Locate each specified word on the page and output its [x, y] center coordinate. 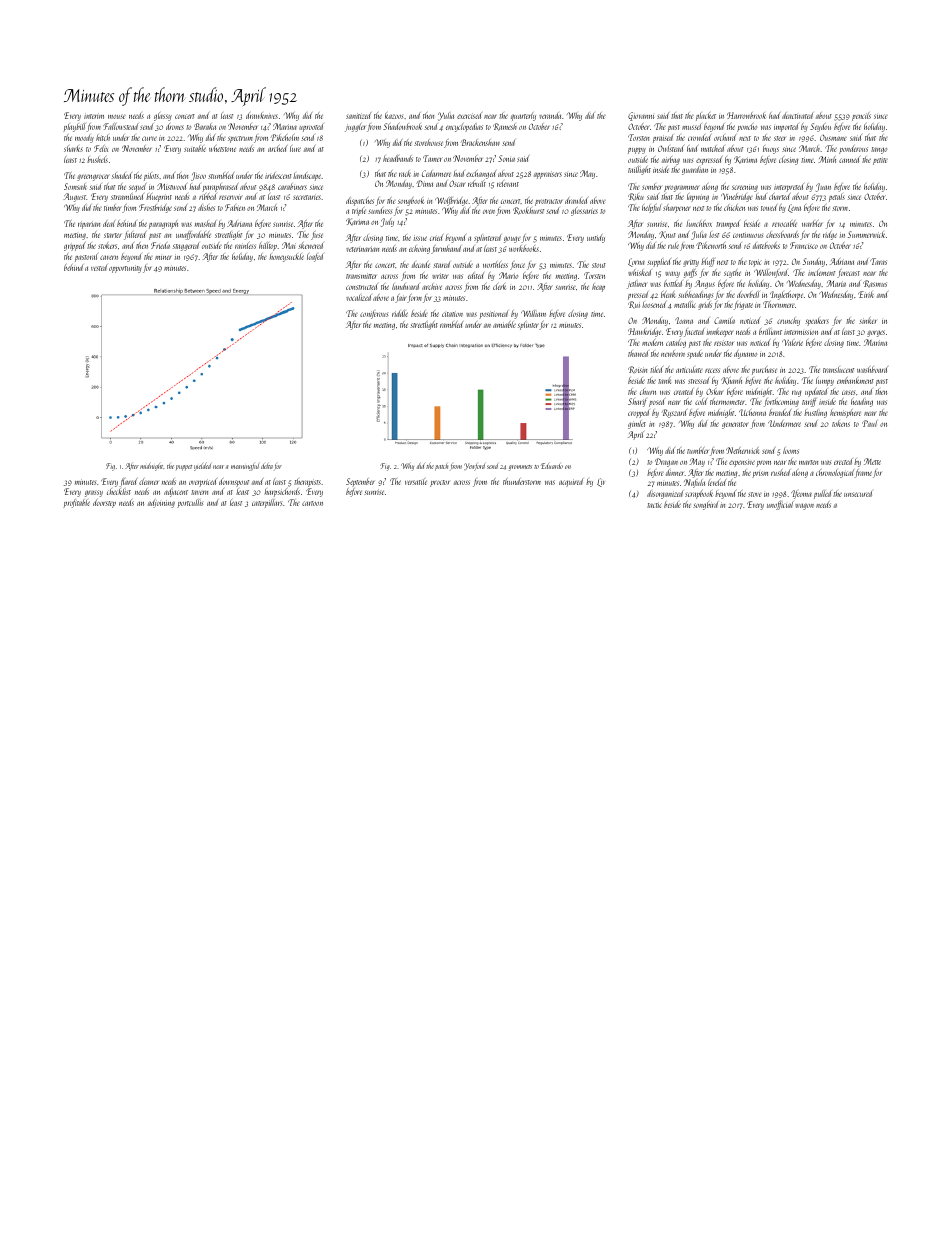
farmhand [446, 249]
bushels [97, 159]
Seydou [820, 127]
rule [673, 245]
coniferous [374, 315]
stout [599, 265]
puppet [184, 468]
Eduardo [552, 466]
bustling [815, 414]
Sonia [506, 158]
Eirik [866, 294]
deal [109, 223]
